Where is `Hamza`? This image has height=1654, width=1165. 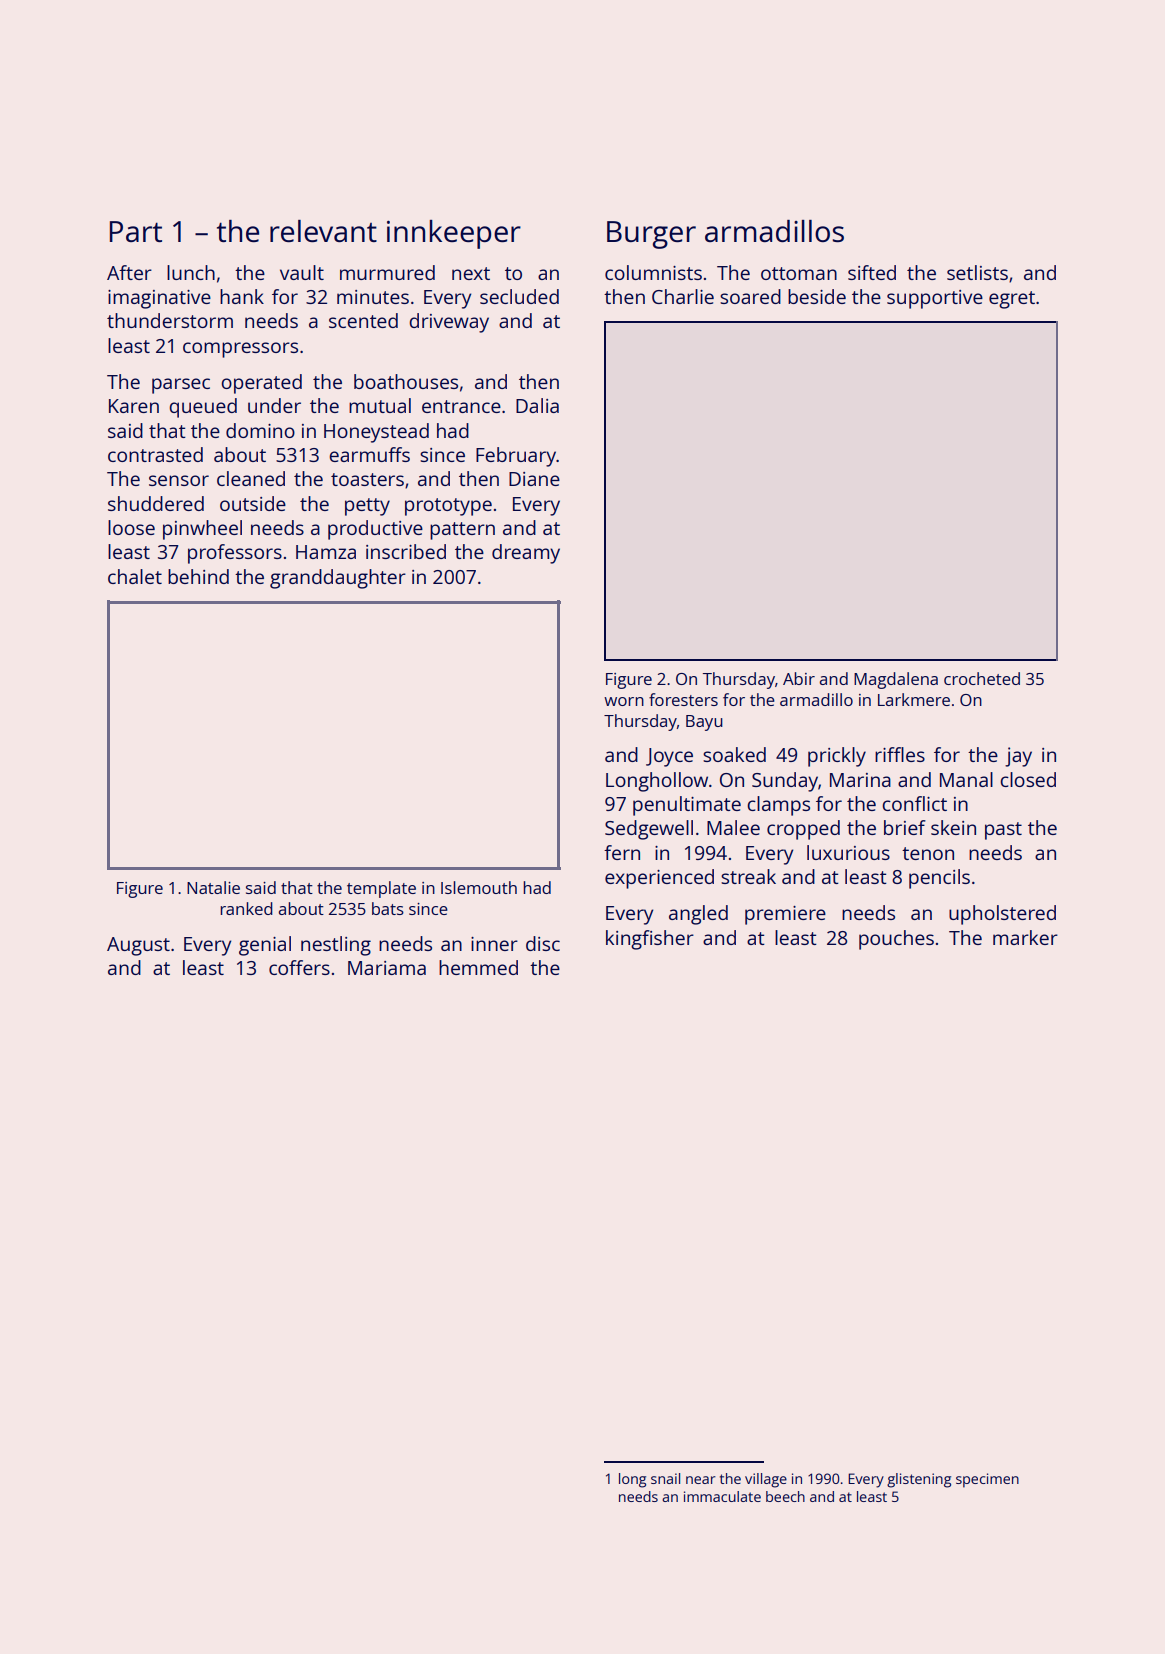
Hamza is located at coordinates (326, 552).
